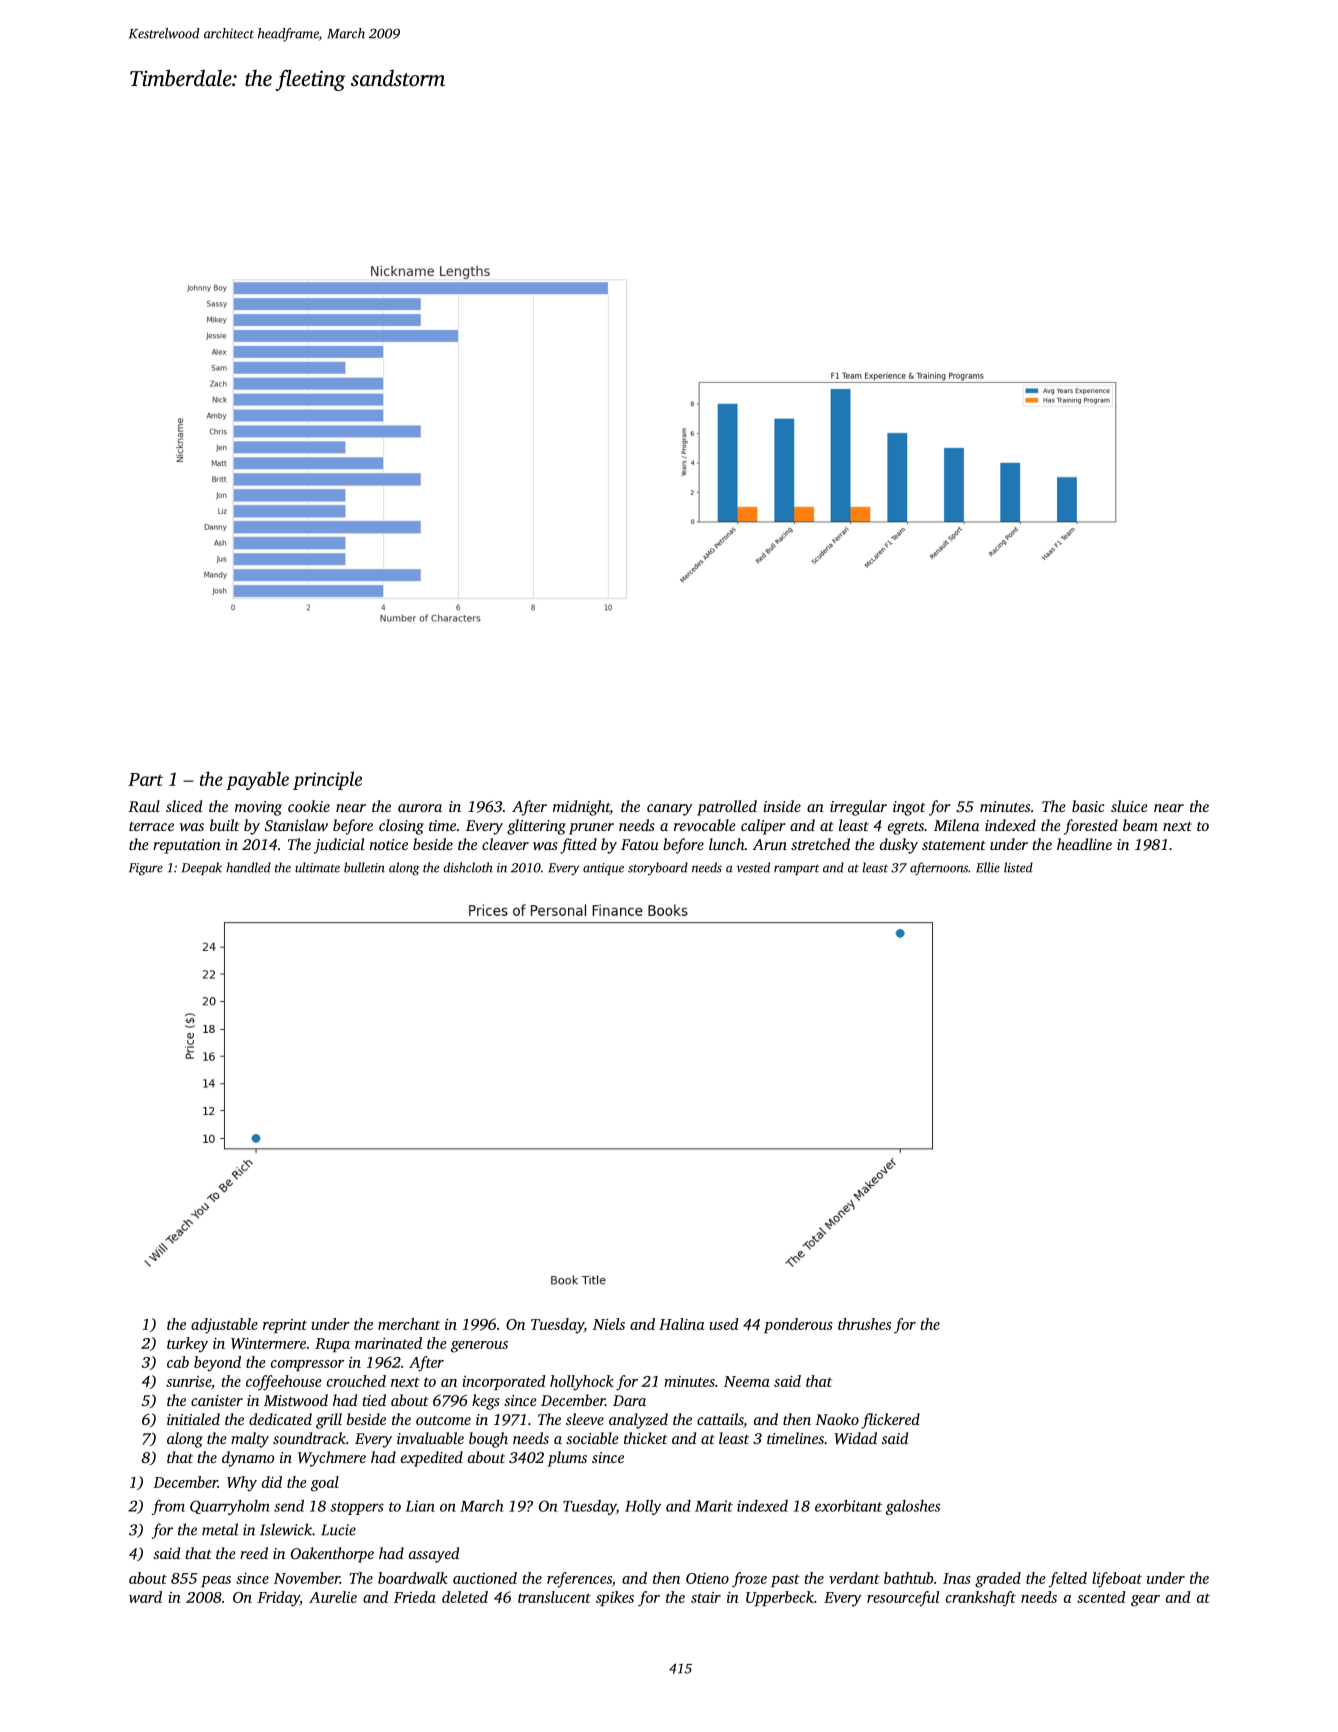  What do you see at coordinates (581, 808) in the screenshot?
I see `midnight` at bounding box center [581, 808].
